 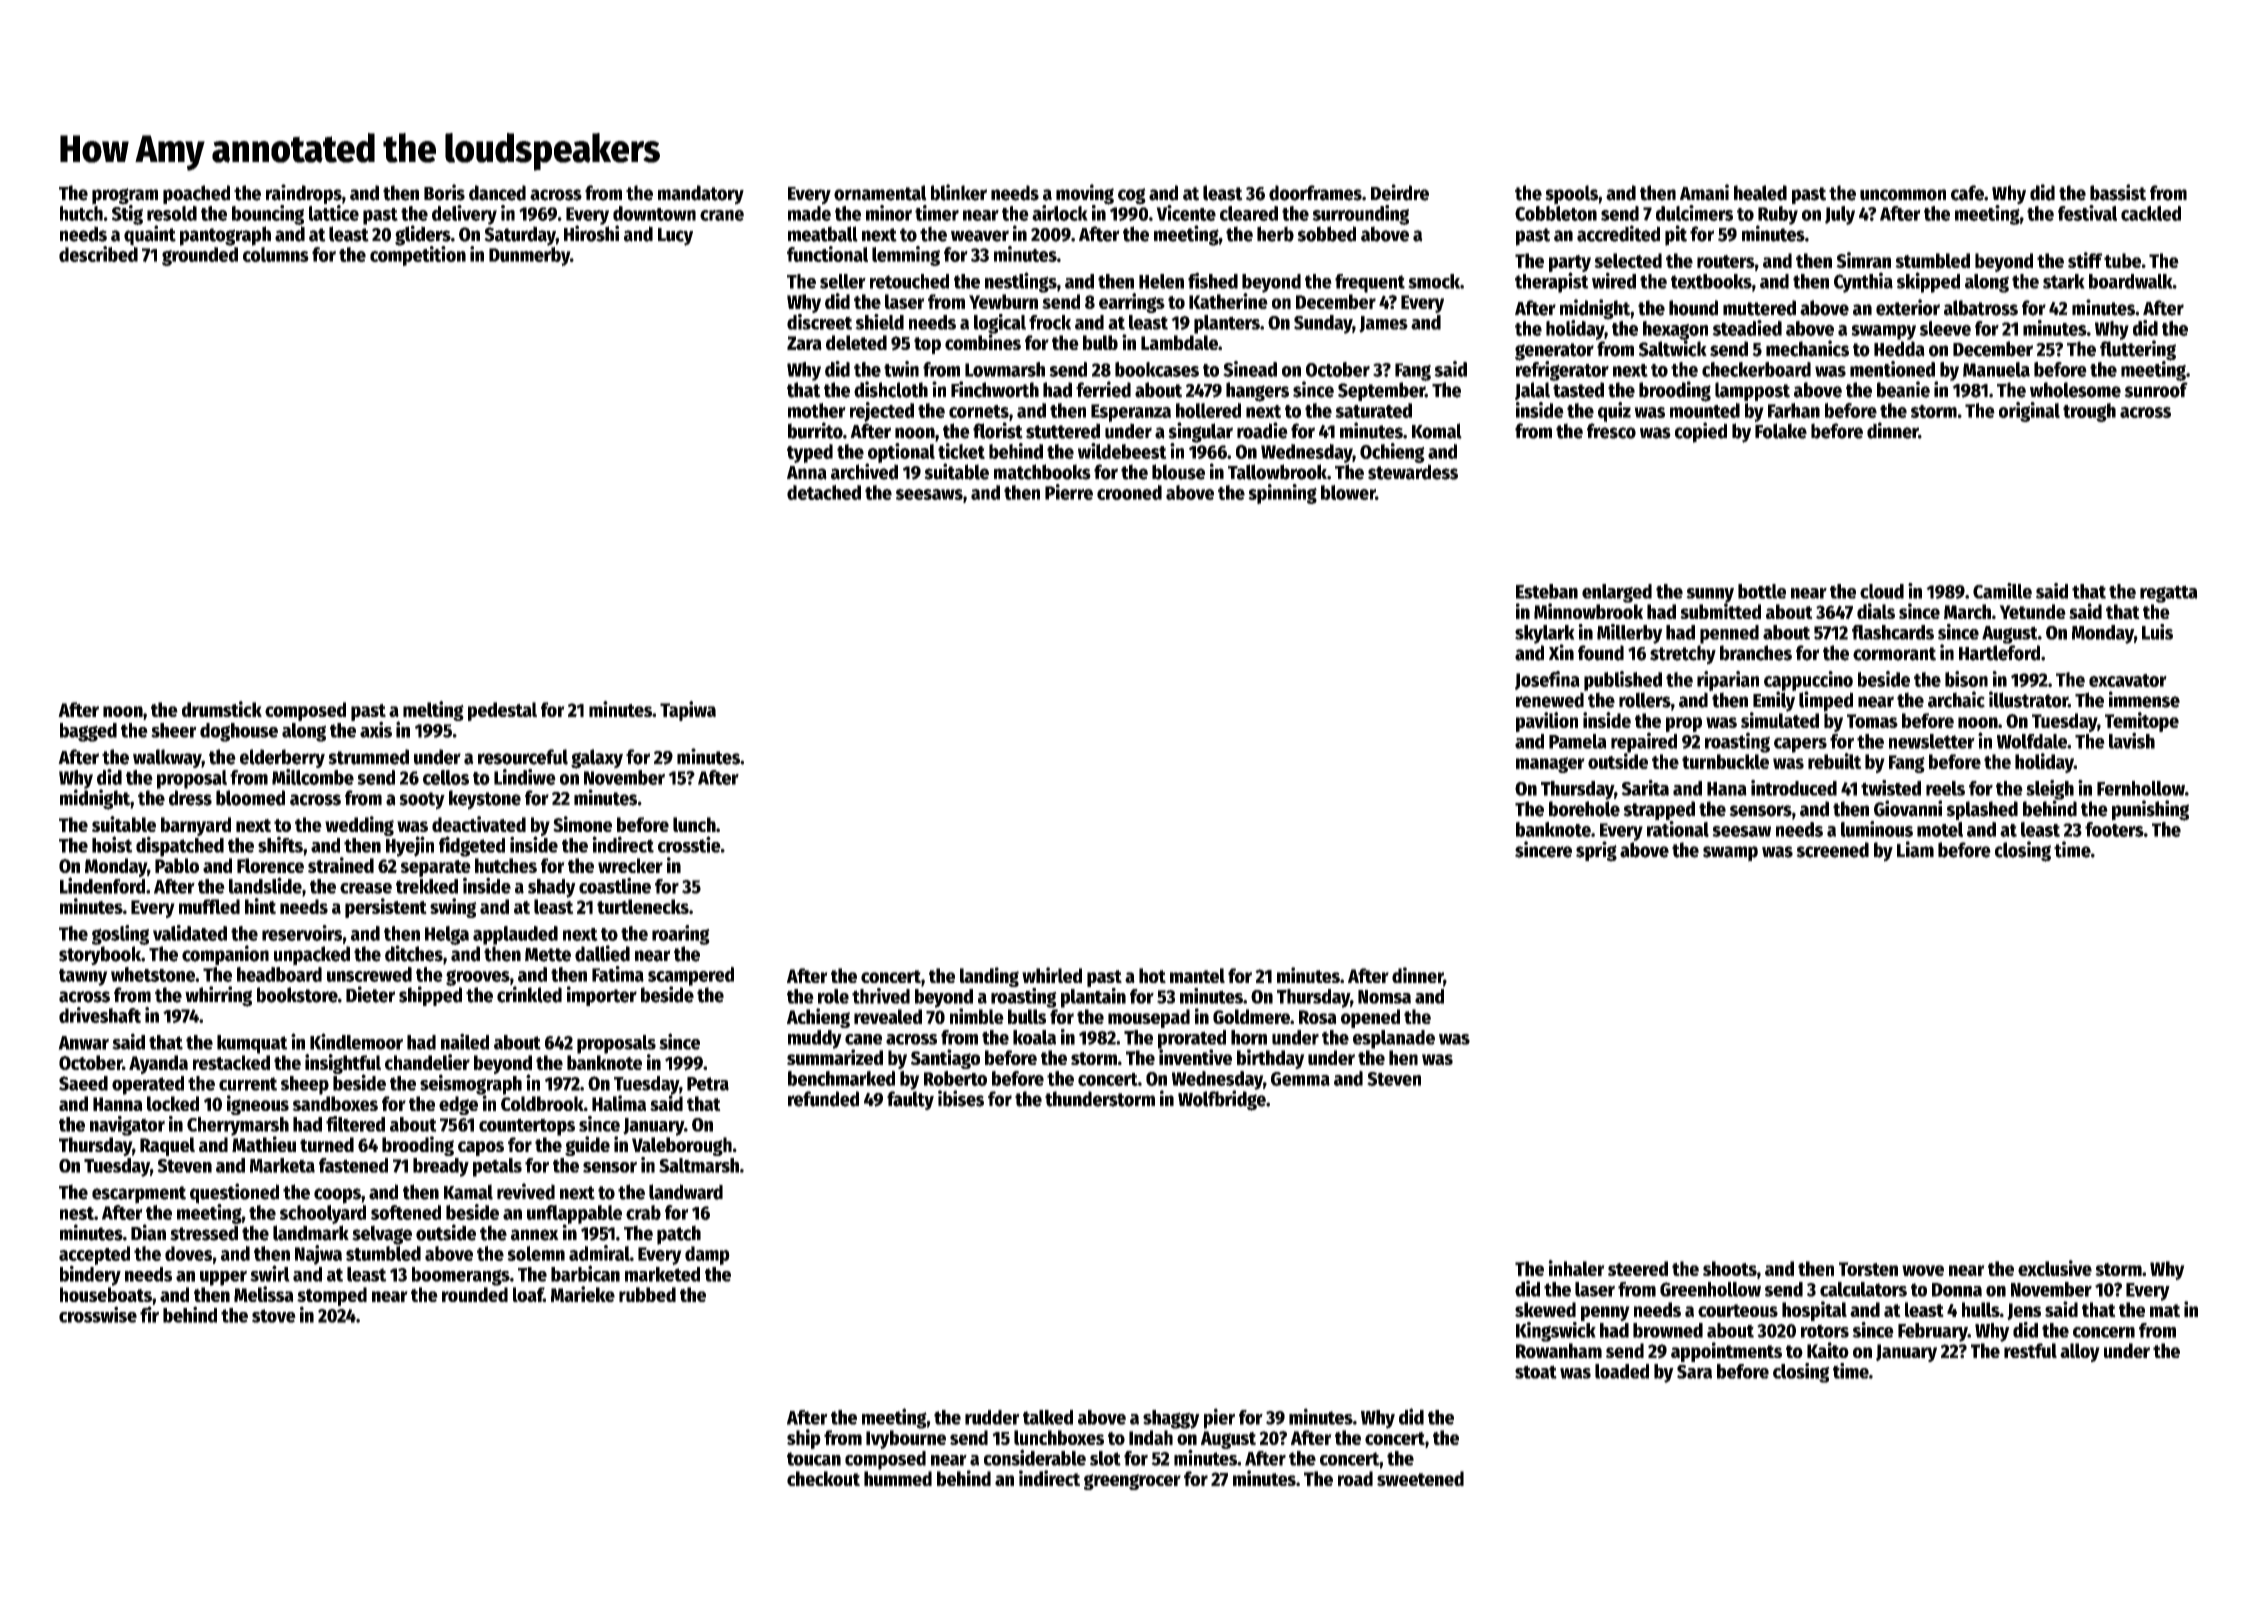 What do you see at coordinates (1400, 192) in the screenshot?
I see `Deirdre` at bounding box center [1400, 192].
